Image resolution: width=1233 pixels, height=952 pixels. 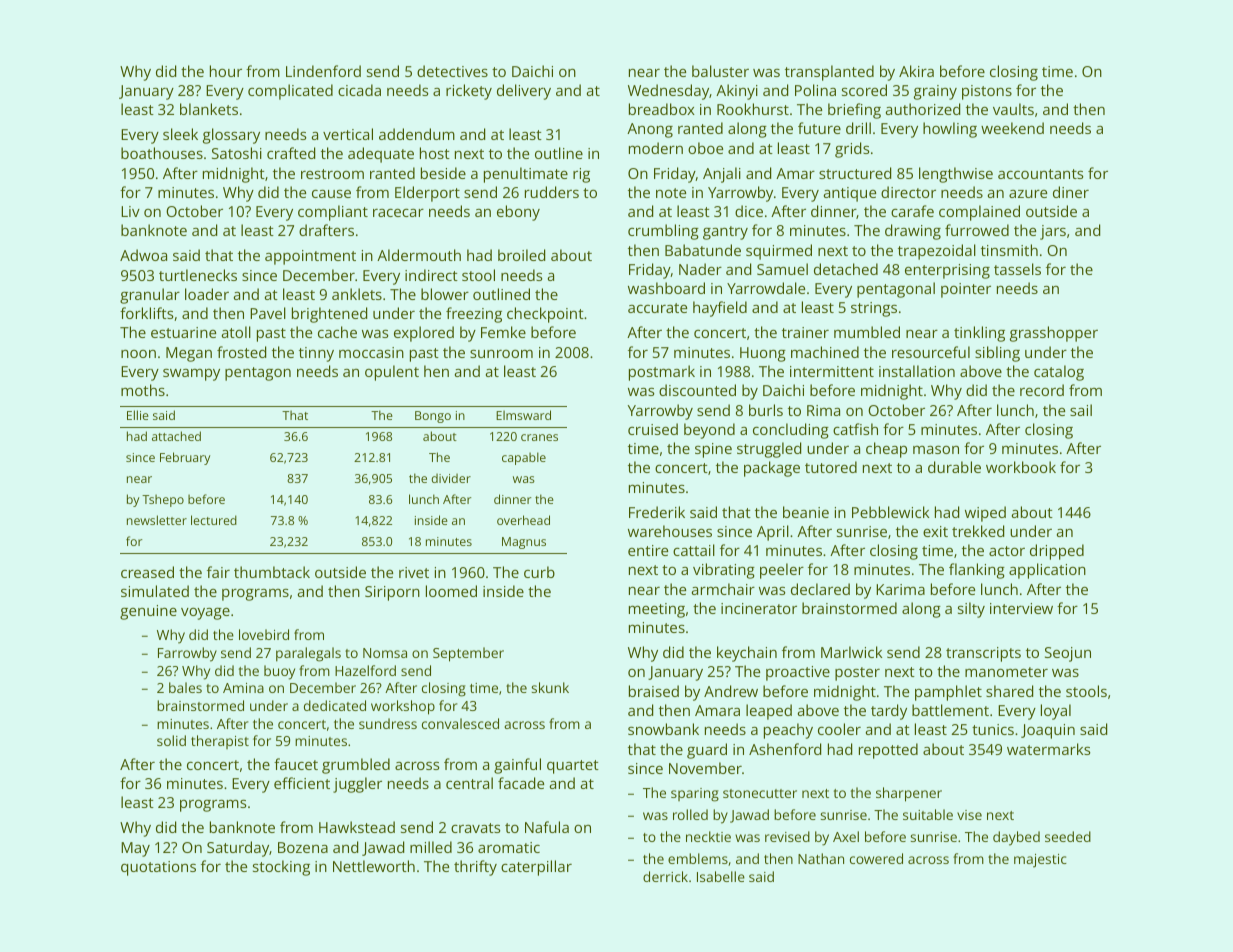 I want to click on Bozena, so click(x=303, y=847).
